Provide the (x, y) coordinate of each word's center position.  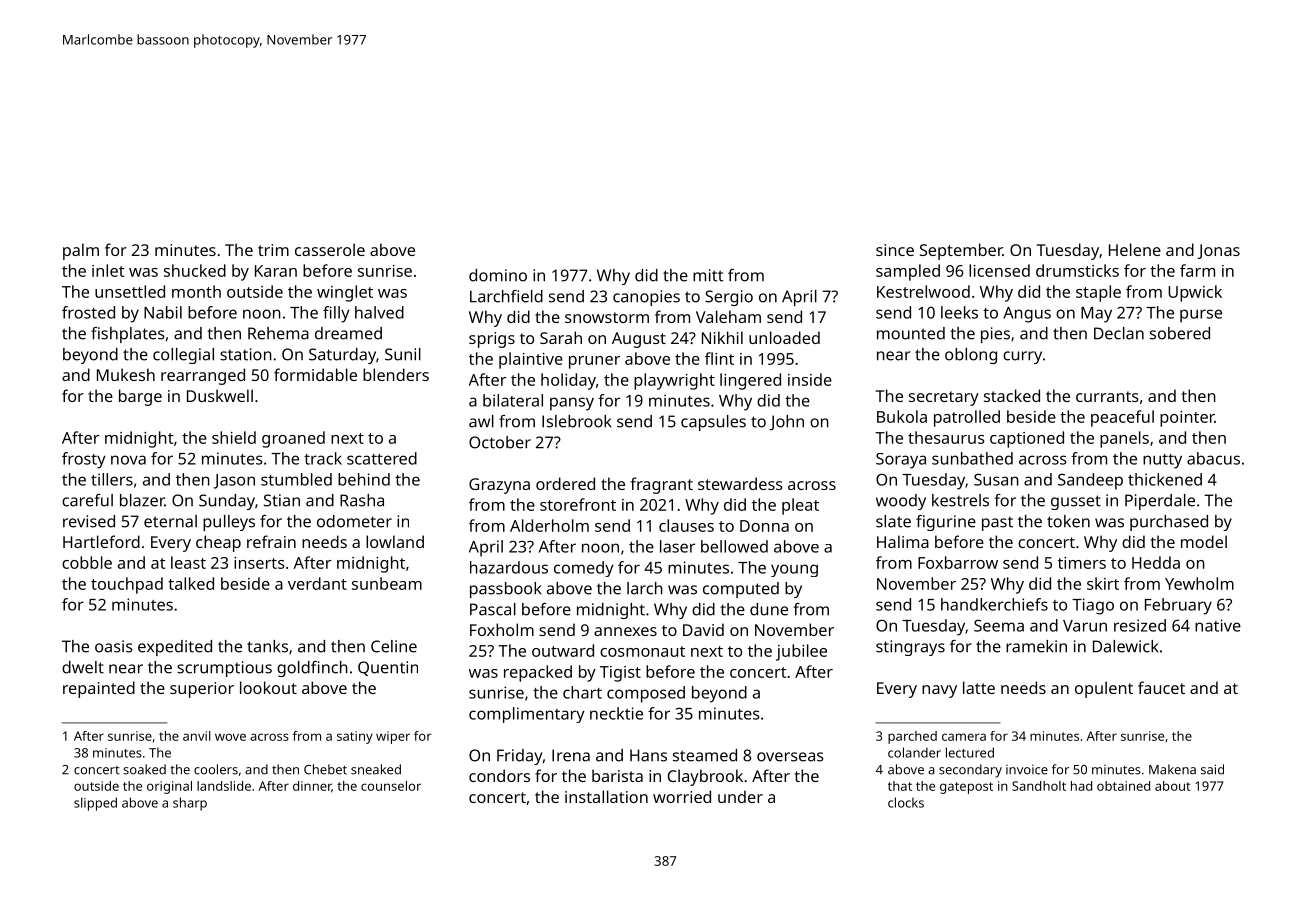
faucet (1161, 687)
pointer (1187, 419)
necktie (616, 713)
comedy (584, 569)
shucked (195, 270)
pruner (594, 362)
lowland (395, 541)
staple (1098, 293)
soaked (144, 769)
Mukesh (126, 374)
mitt (708, 275)
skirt (1103, 583)
